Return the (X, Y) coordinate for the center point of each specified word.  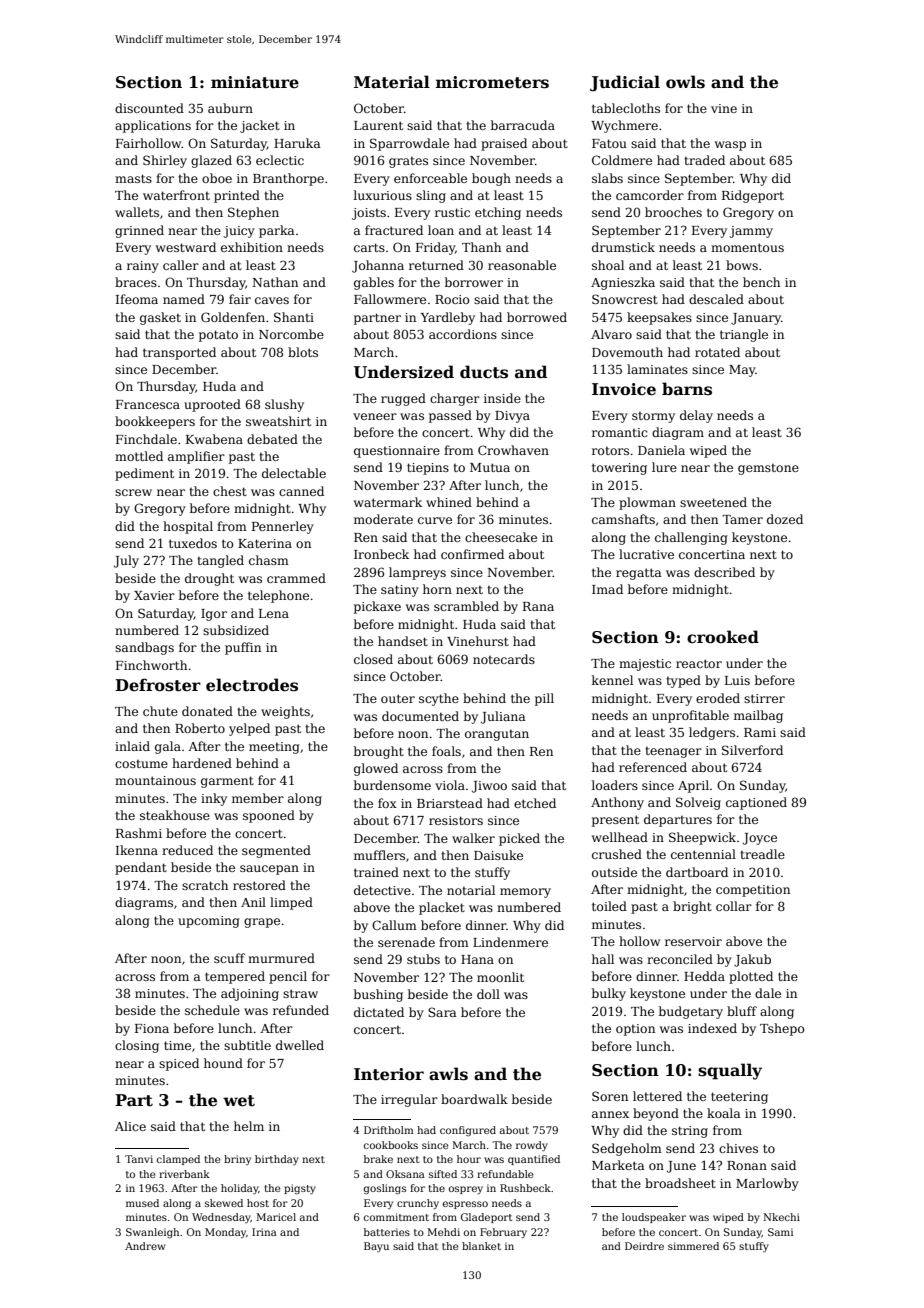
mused (142, 1203)
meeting (274, 748)
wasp (730, 146)
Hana (477, 959)
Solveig (698, 803)
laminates (657, 369)
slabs (607, 178)
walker (473, 838)
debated (272, 439)
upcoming (209, 922)
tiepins (428, 469)
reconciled (680, 959)
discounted (149, 108)
